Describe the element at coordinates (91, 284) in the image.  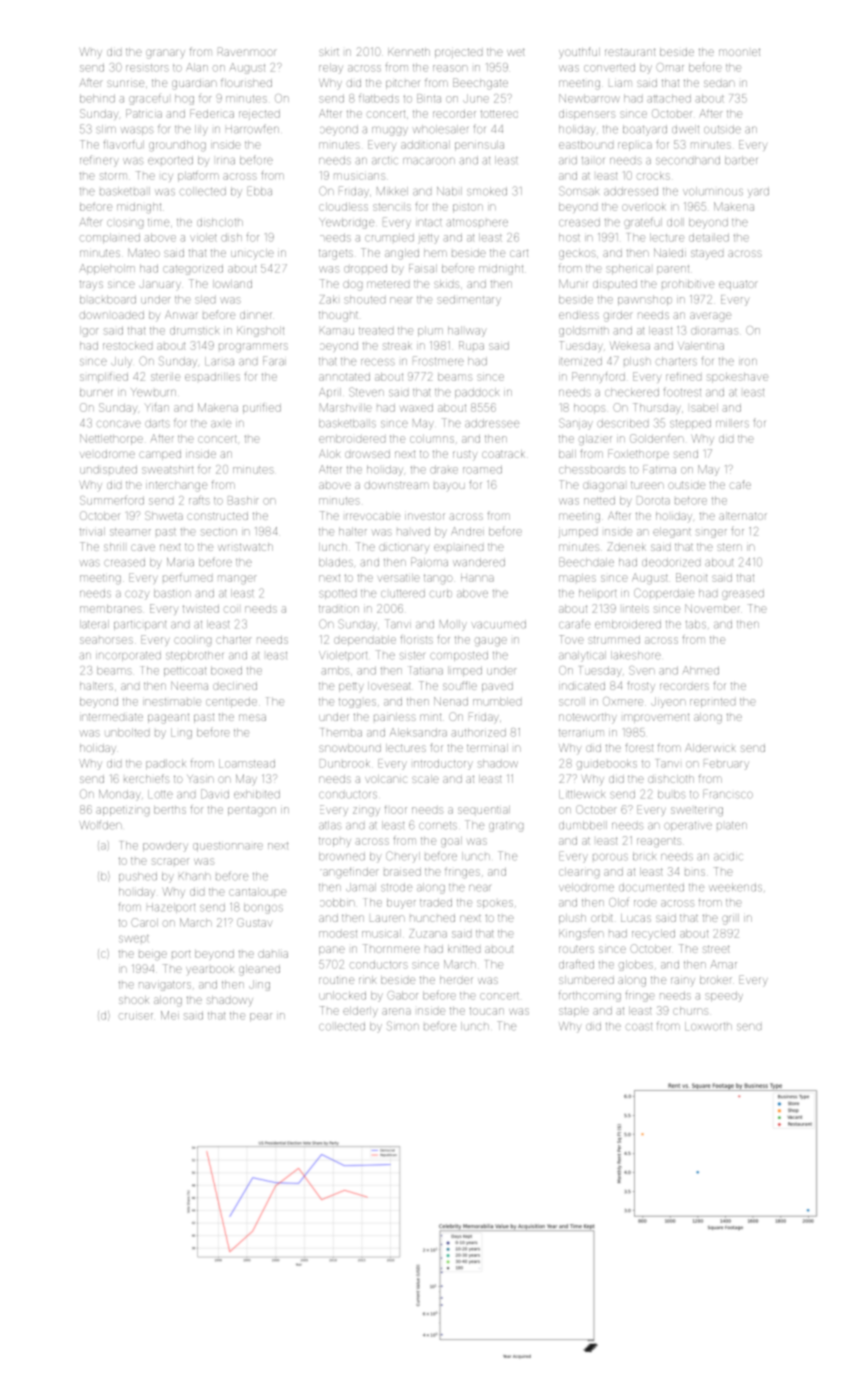
I see `trays` at that location.
